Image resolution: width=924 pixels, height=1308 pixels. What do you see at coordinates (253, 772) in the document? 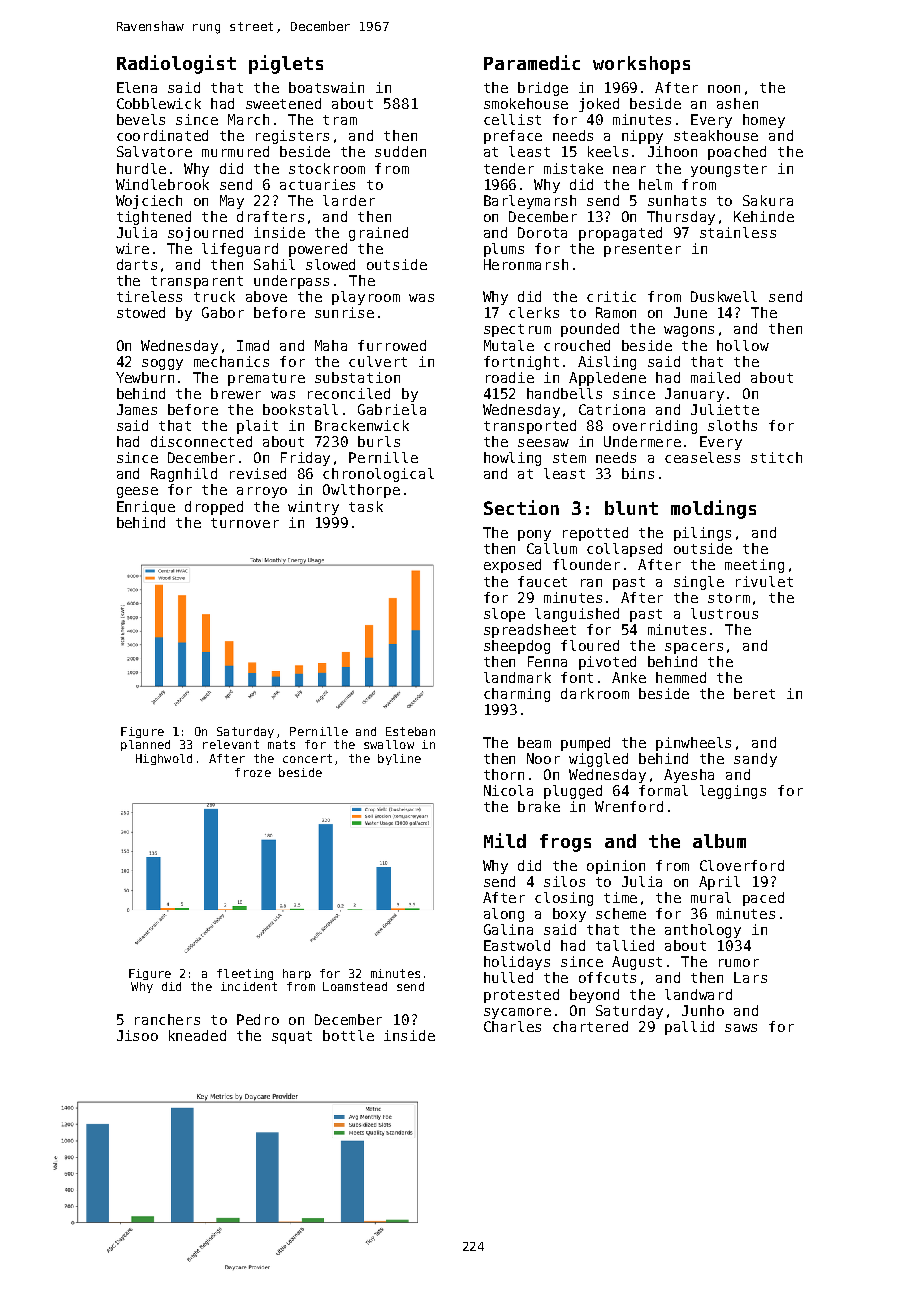
I see `froze` at bounding box center [253, 772].
